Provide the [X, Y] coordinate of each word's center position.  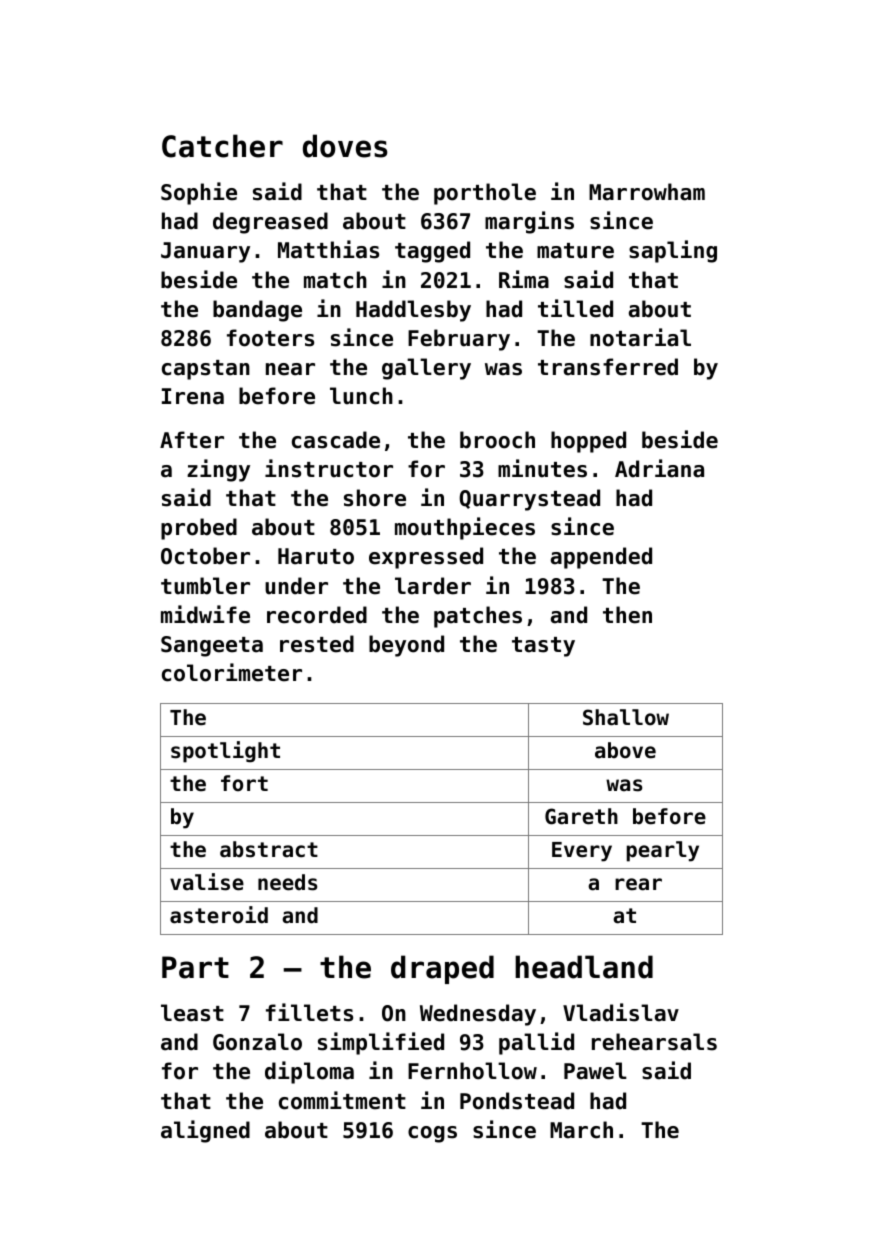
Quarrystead [529, 500]
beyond [406, 646]
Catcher [222, 146]
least [192, 1013]
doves [345, 146]
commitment [342, 1100]
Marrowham [647, 192]
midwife [205, 614]
